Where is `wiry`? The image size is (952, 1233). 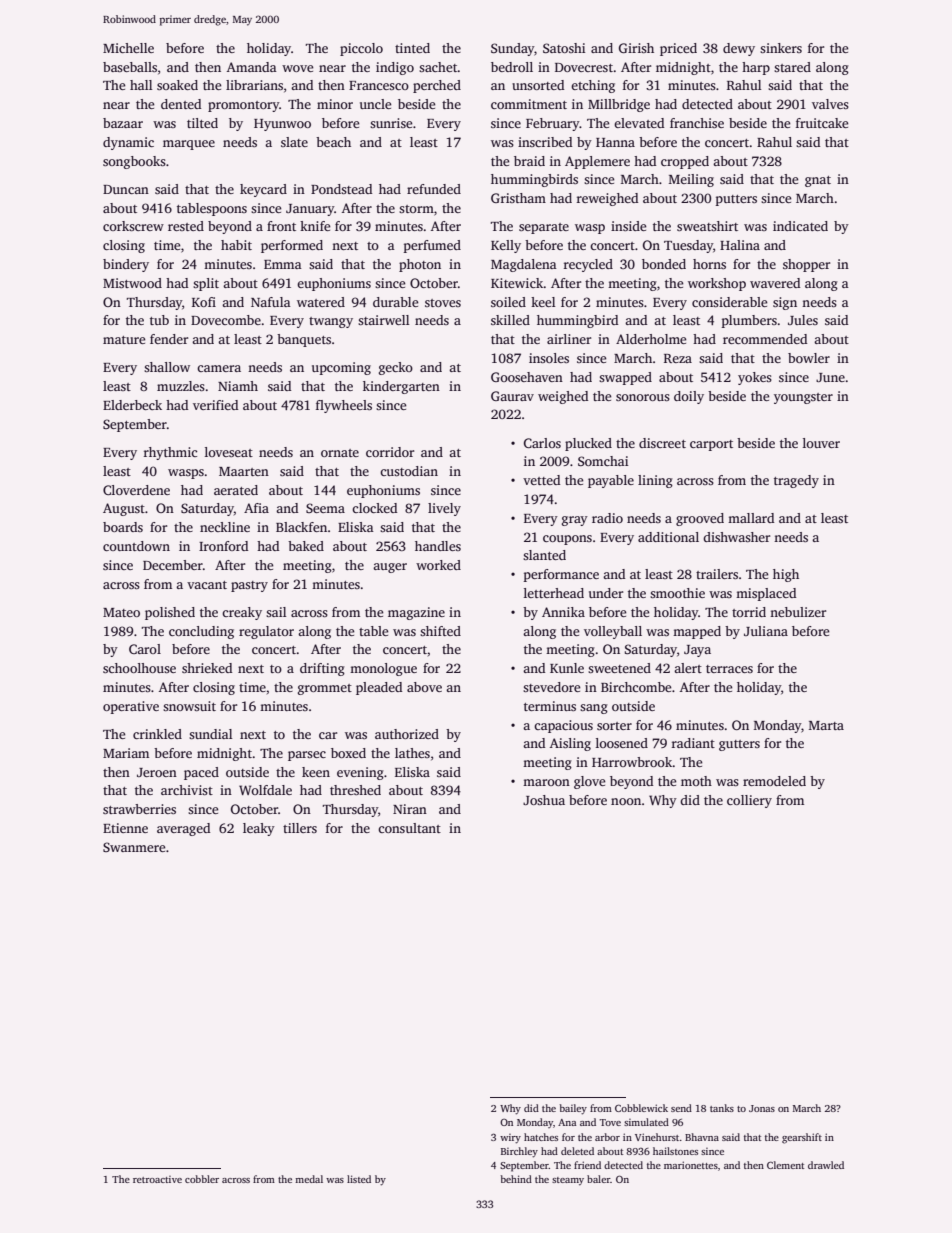 wiry is located at coordinates (510, 1139).
